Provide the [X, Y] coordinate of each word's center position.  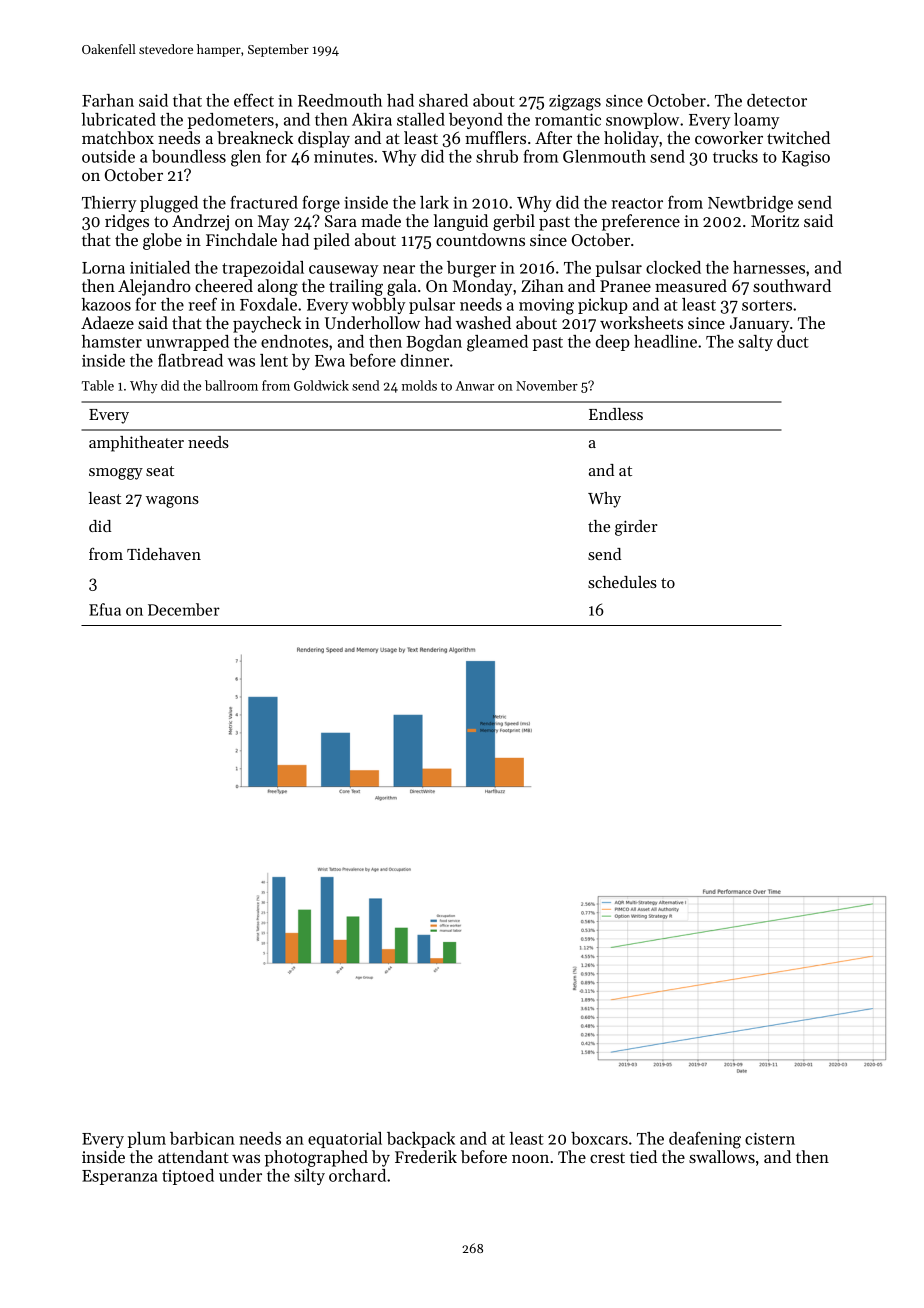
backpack [421, 1140]
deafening [705, 1140]
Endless [616, 414]
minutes [343, 157]
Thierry [109, 204]
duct [793, 341]
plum [147, 1140]
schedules [622, 582]
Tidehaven [164, 554]
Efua [105, 609]
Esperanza [119, 1177]
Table [98, 385]
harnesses [769, 267]
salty [755, 343]
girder [636, 528]
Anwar [474, 386]
